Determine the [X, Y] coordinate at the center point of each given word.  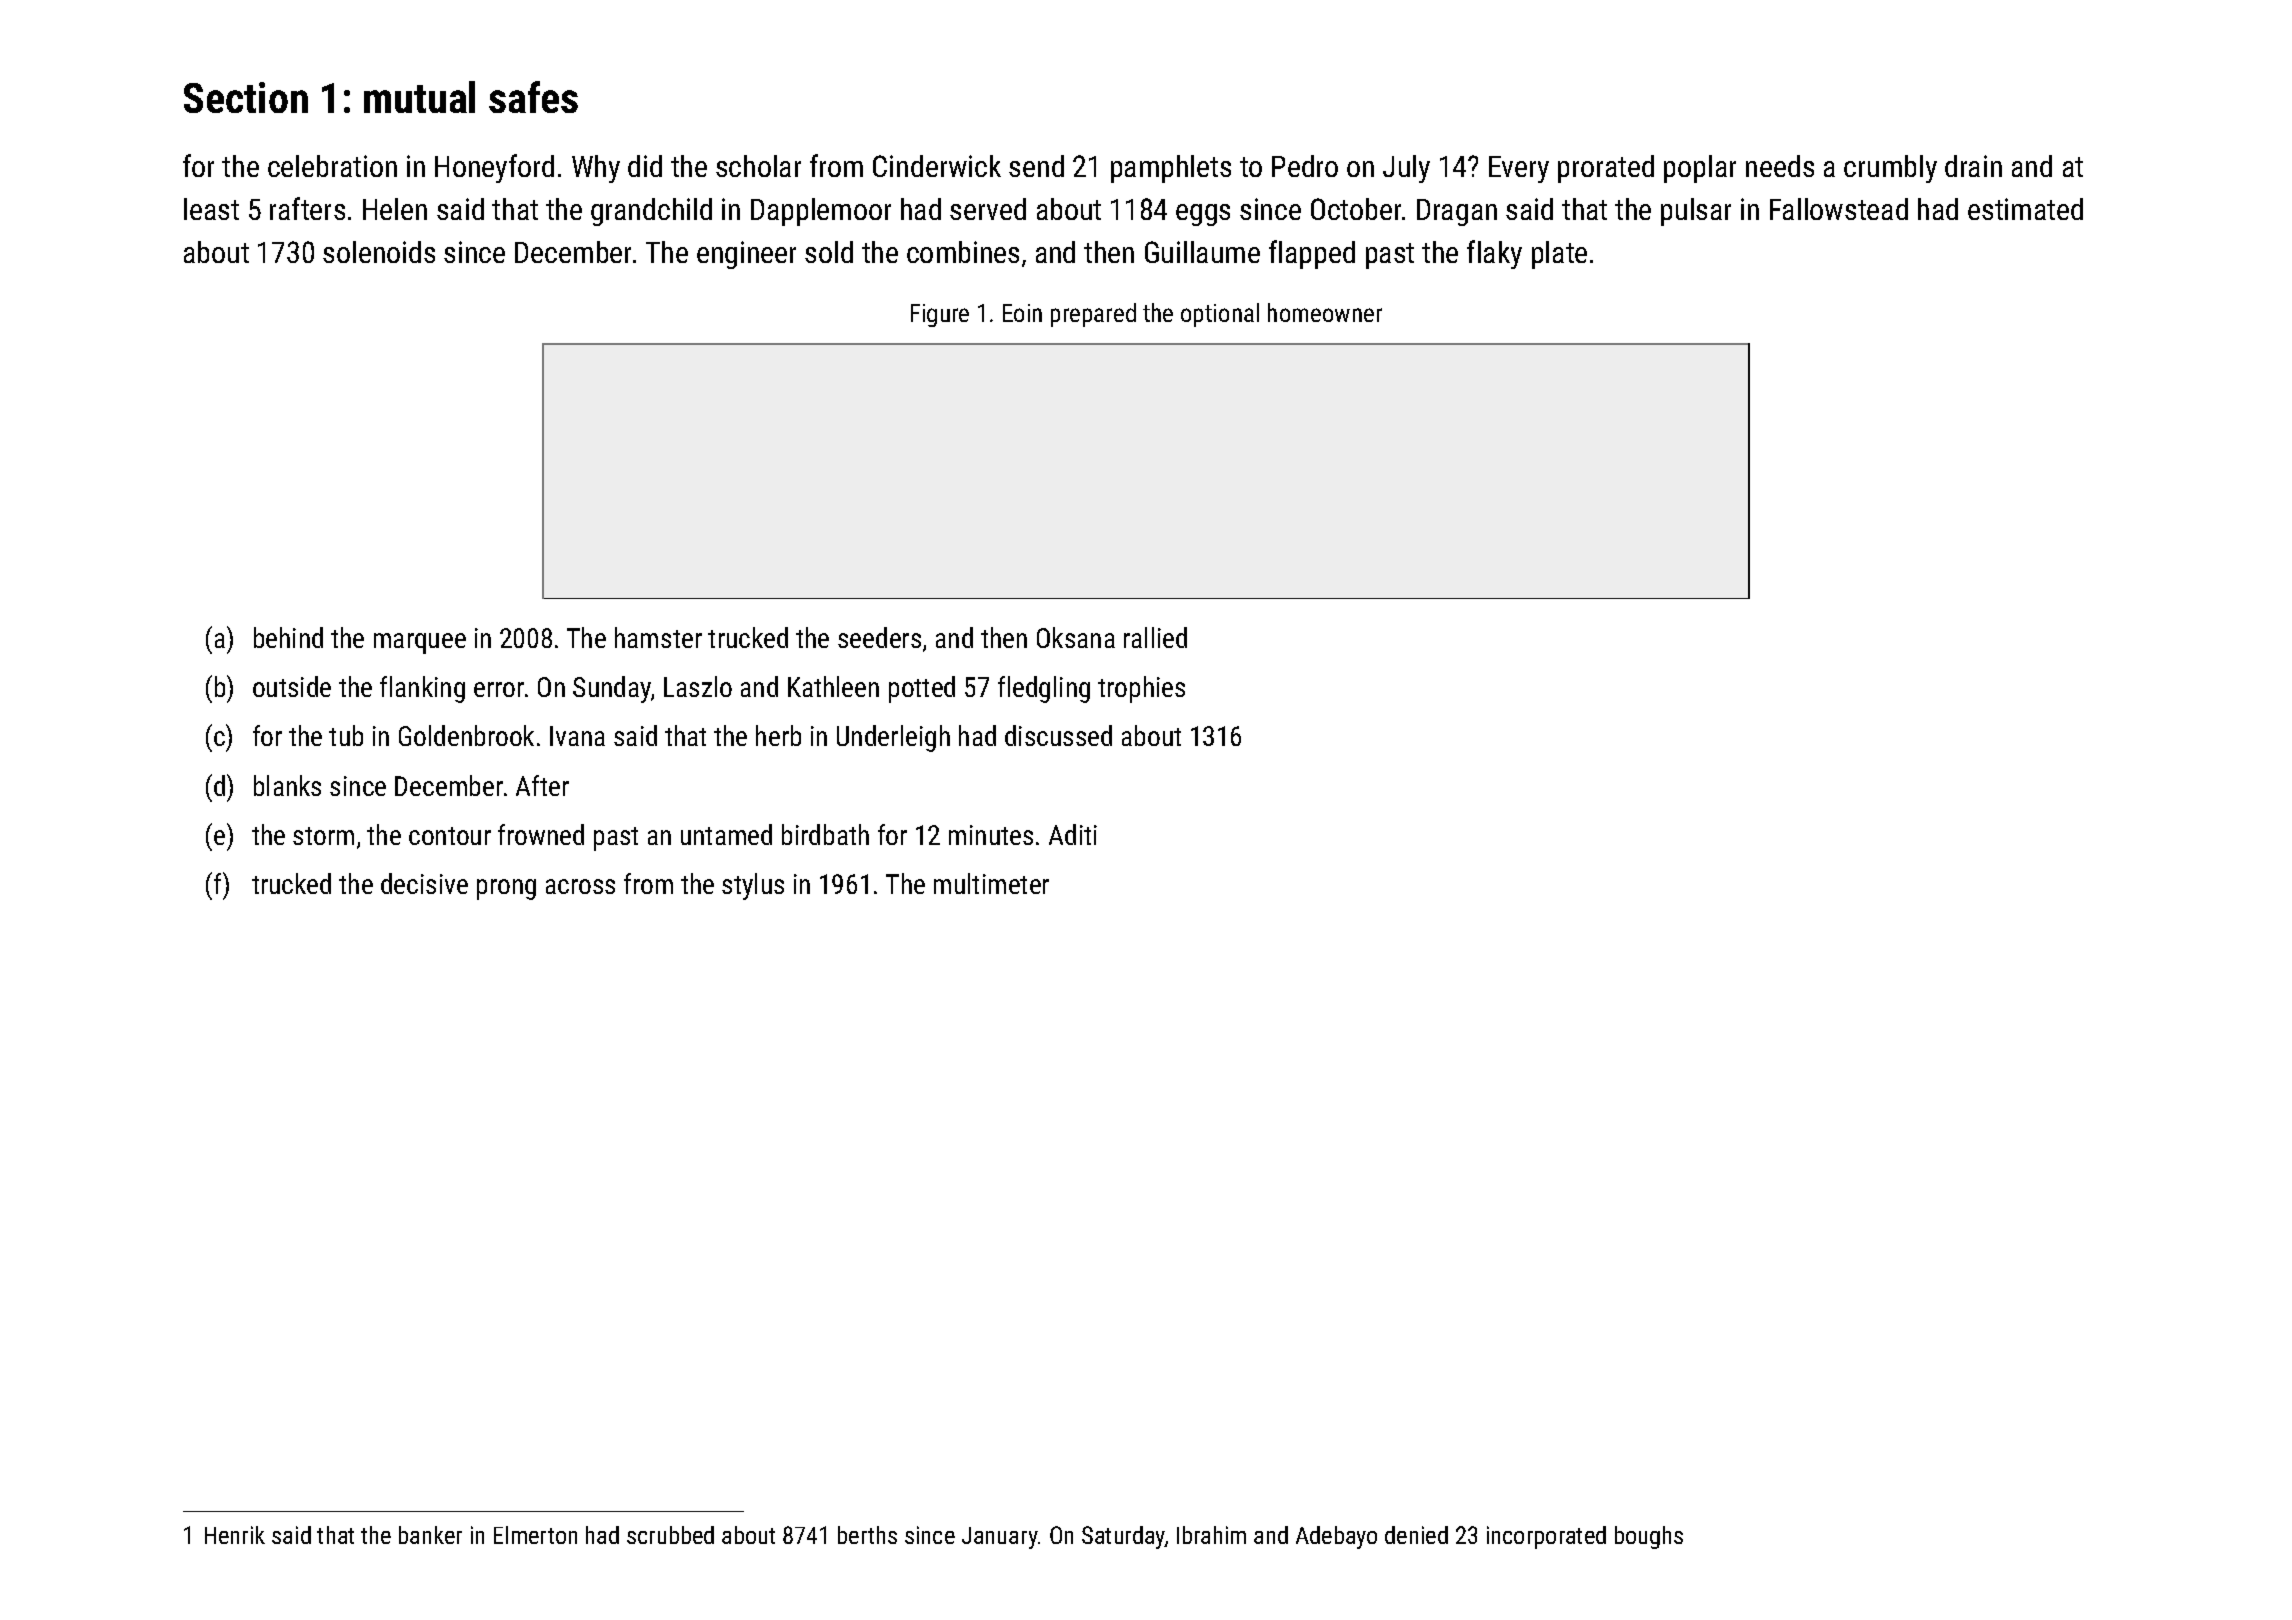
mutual [419, 97]
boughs [1649, 1537]
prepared [1093, 315]
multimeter [991, 883]
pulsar [1696, 212]
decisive [424, 883]
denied [1416, 1535]
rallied [1155, 637]
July [1406, 169]
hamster [658, 637]
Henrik [235, 1535]
